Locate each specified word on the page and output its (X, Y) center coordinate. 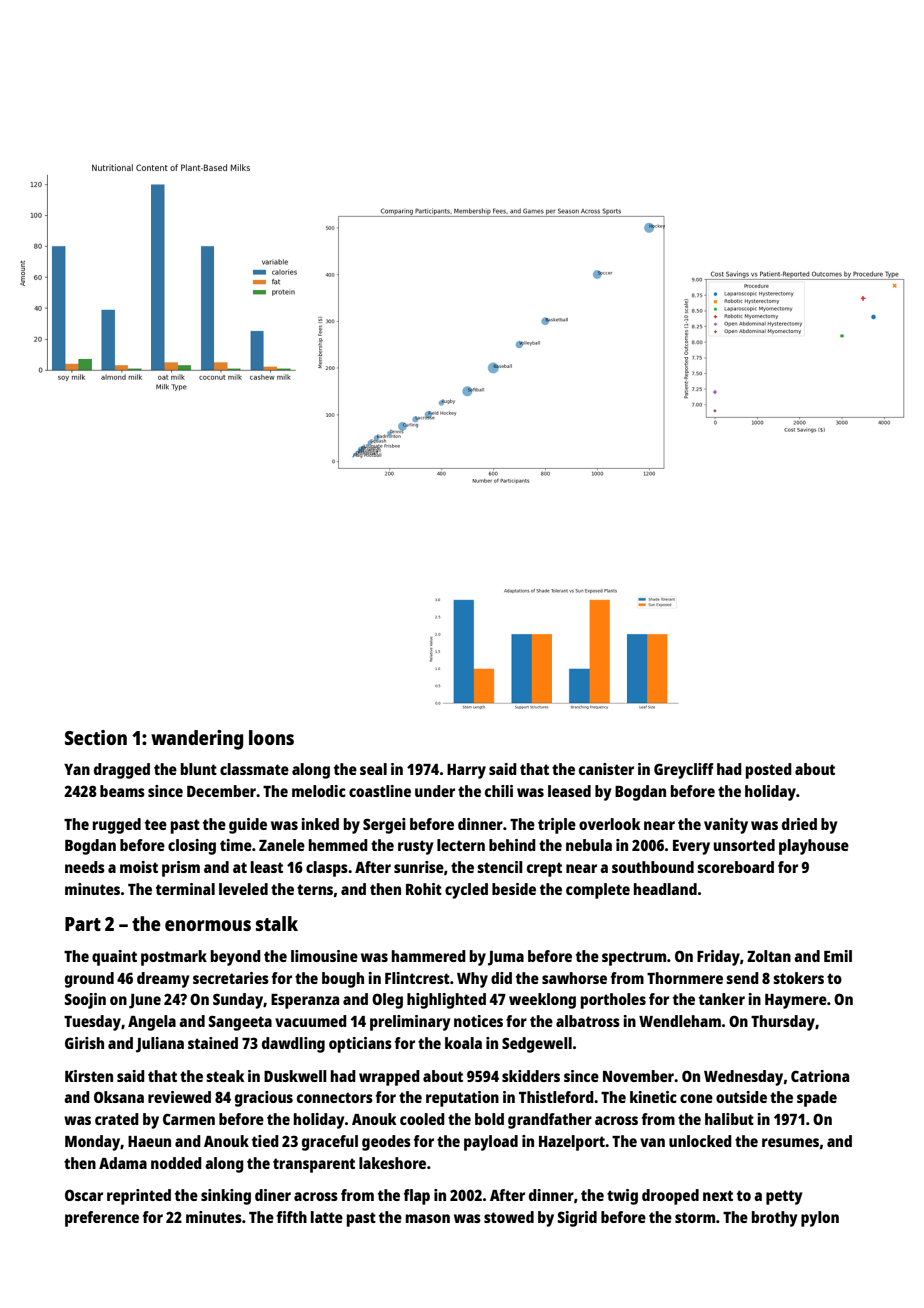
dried (799, 824)
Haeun (149, 1141)
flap (417, 1197)
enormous (208, 925)
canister (606, 769)
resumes (790, 1142)
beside (514, 889)
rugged (117, 826)
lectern (461, 845)
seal (373, 769)
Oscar (84, 1195)
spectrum (634, 958)
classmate (254, 769)
